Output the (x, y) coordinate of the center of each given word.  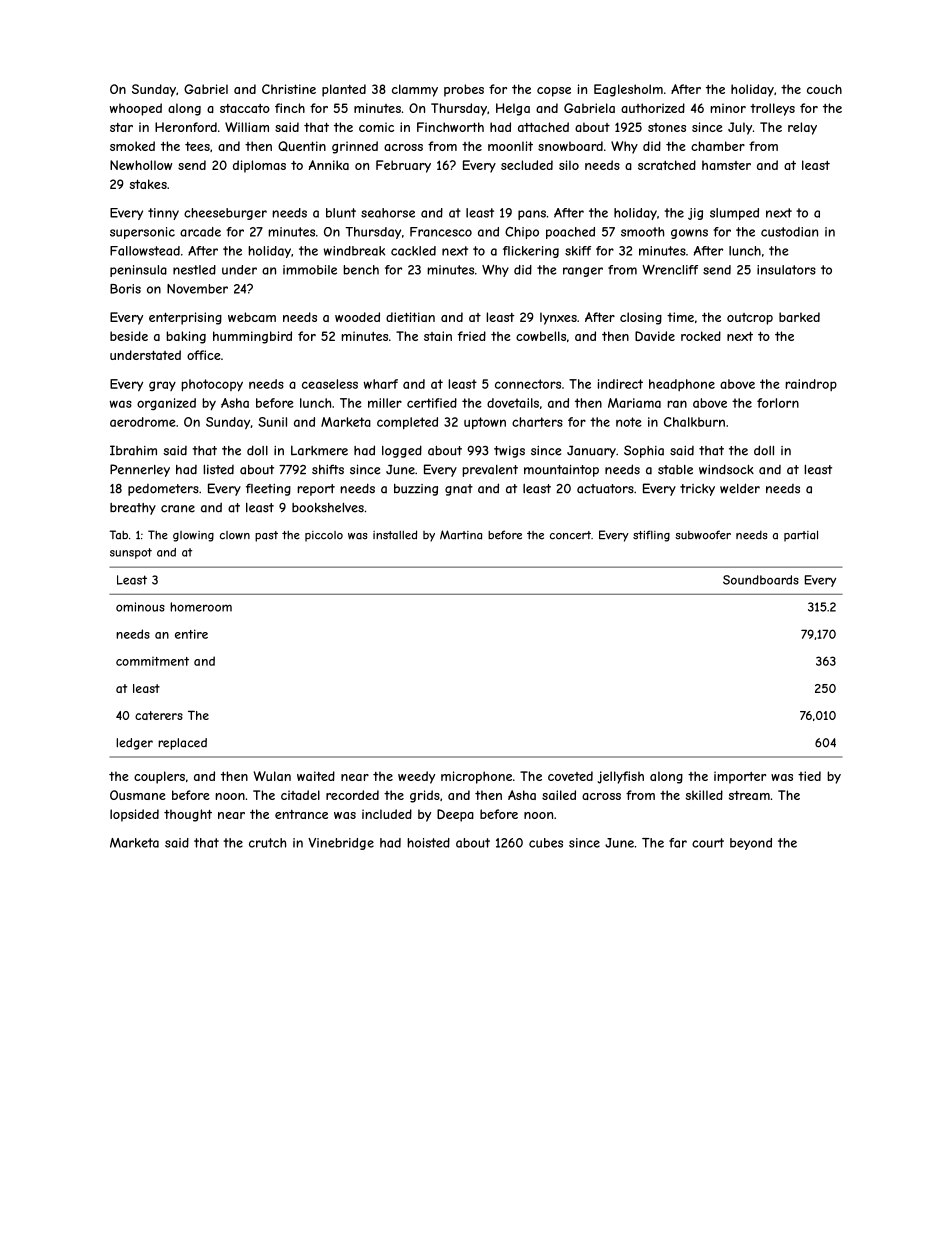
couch (824, 89)
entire (191, 634)
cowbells (541, 336)
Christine (289, 89)
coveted (570, 776)
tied (809, 776)
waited (316, 776)
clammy (415, 90)
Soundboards (761, 580)
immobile (310, 270)
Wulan (272, 776)
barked (799, 317)
